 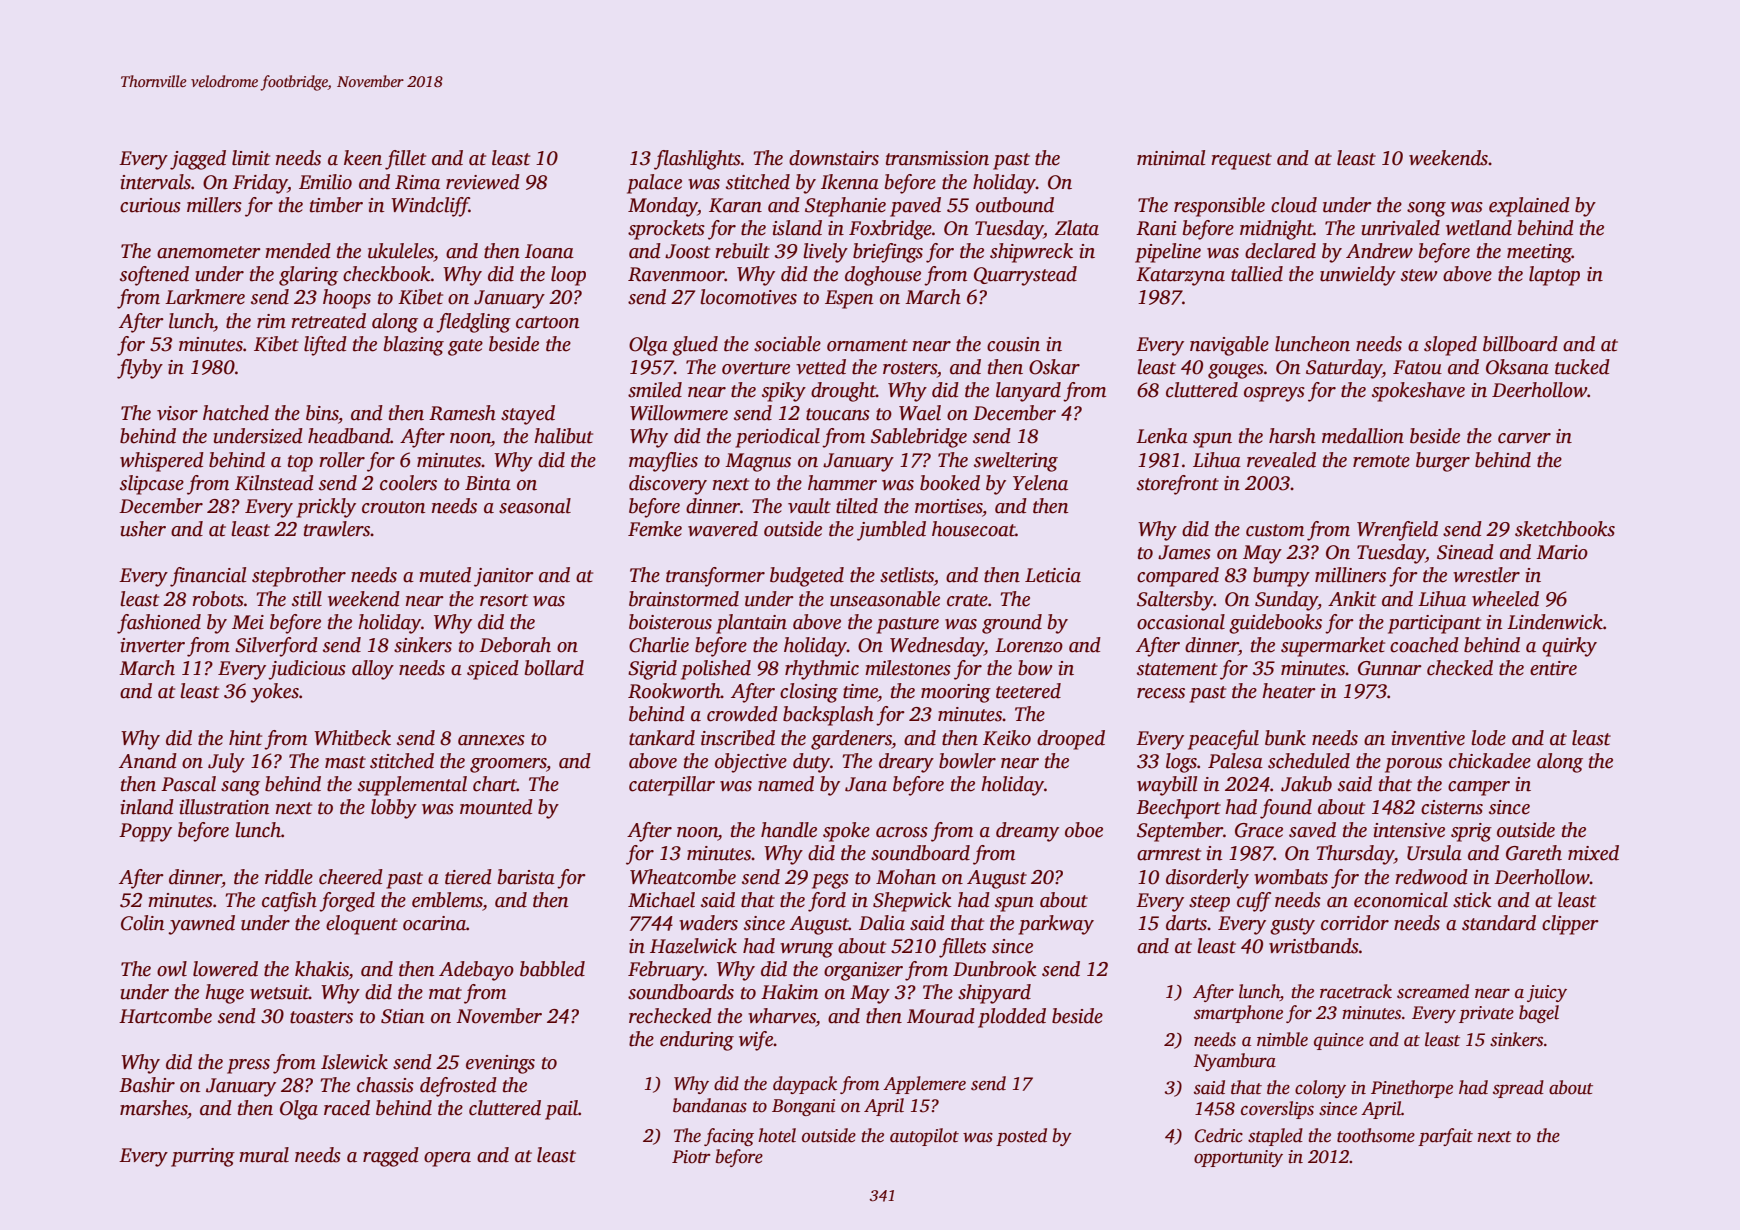 I want to click on ornament, so click(x=867, y=345).
